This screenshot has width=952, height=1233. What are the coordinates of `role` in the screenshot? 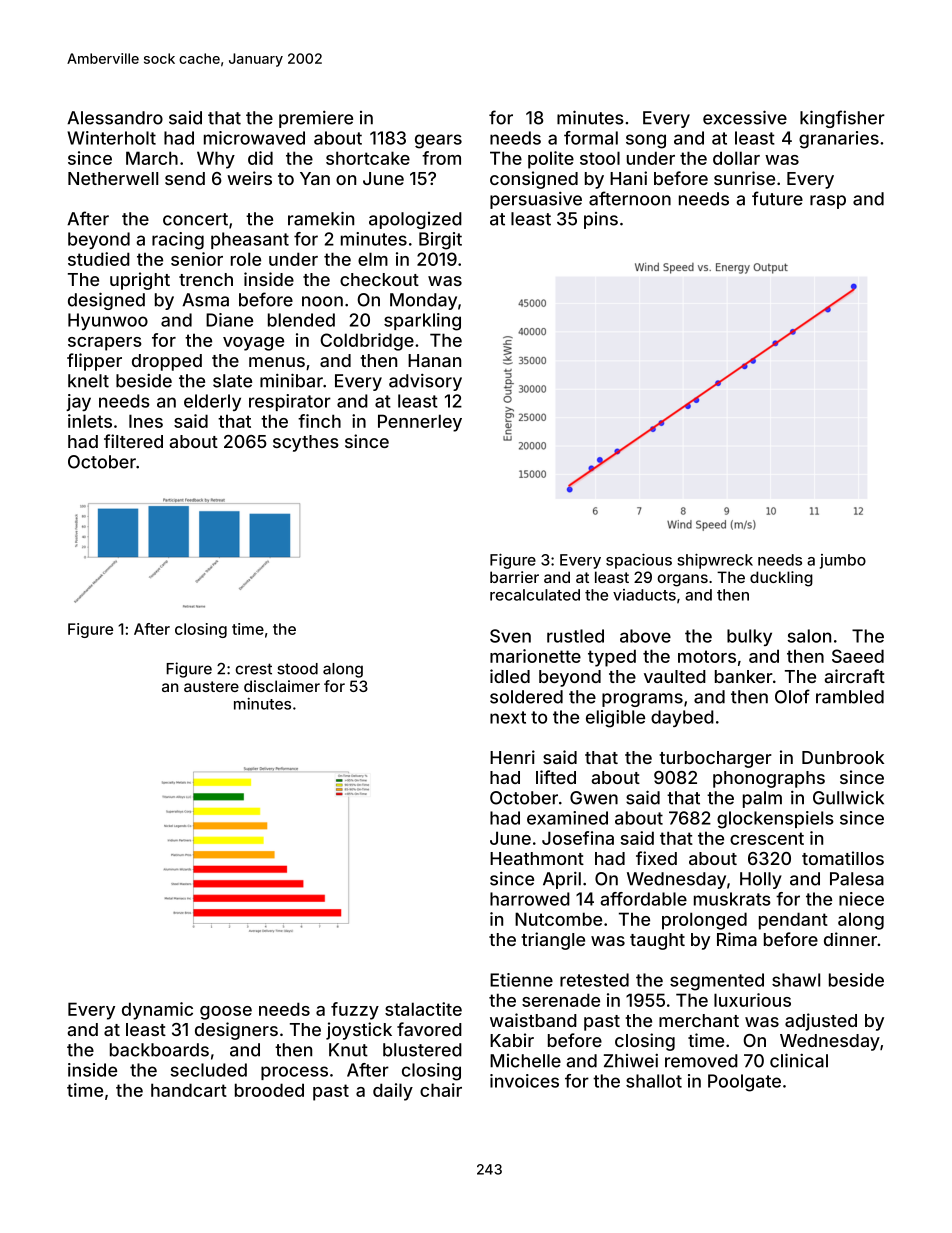 It's located at (246, 259).
